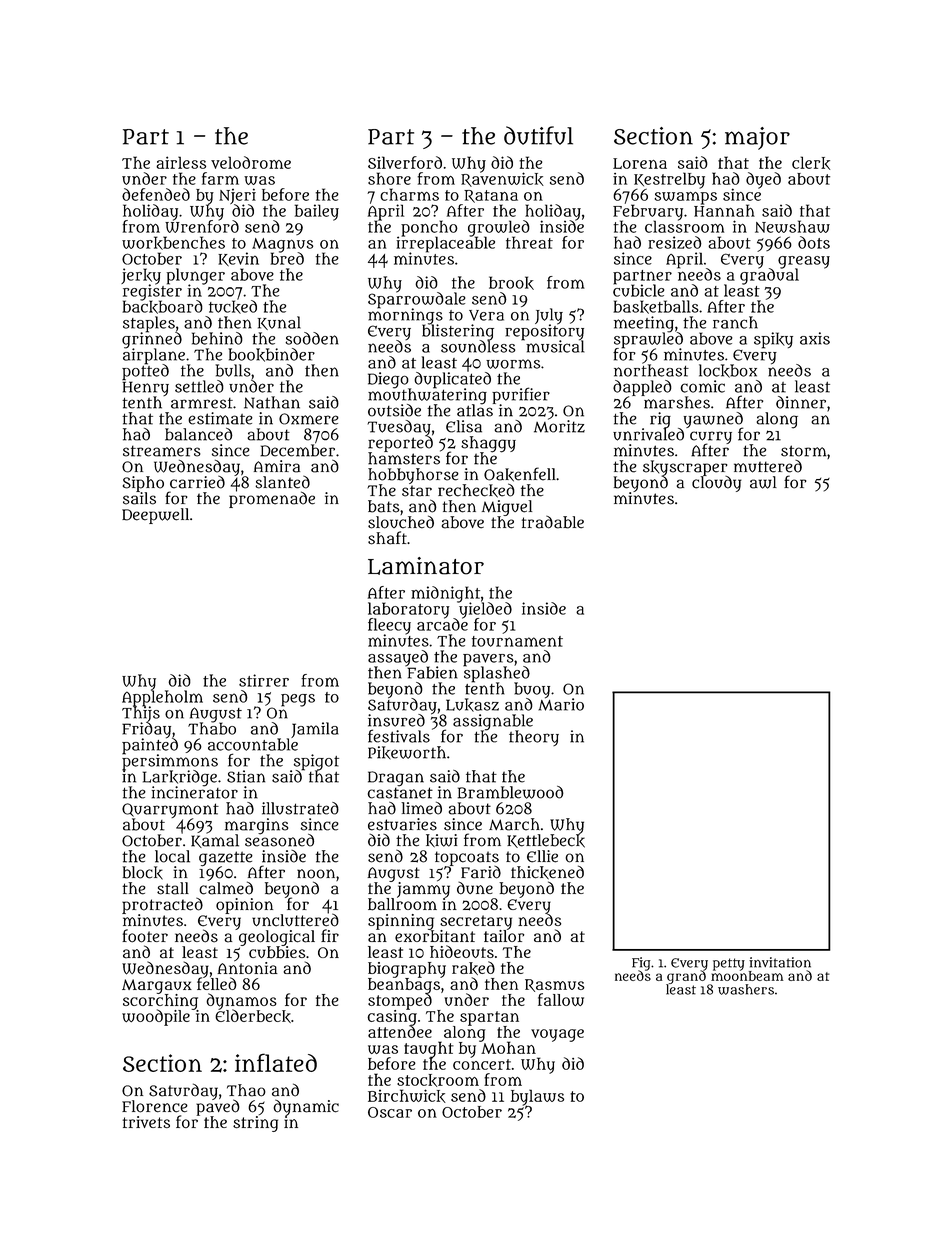  Describe the element at coordinates (429, 1049) in the document. I see `taught` at that location.
